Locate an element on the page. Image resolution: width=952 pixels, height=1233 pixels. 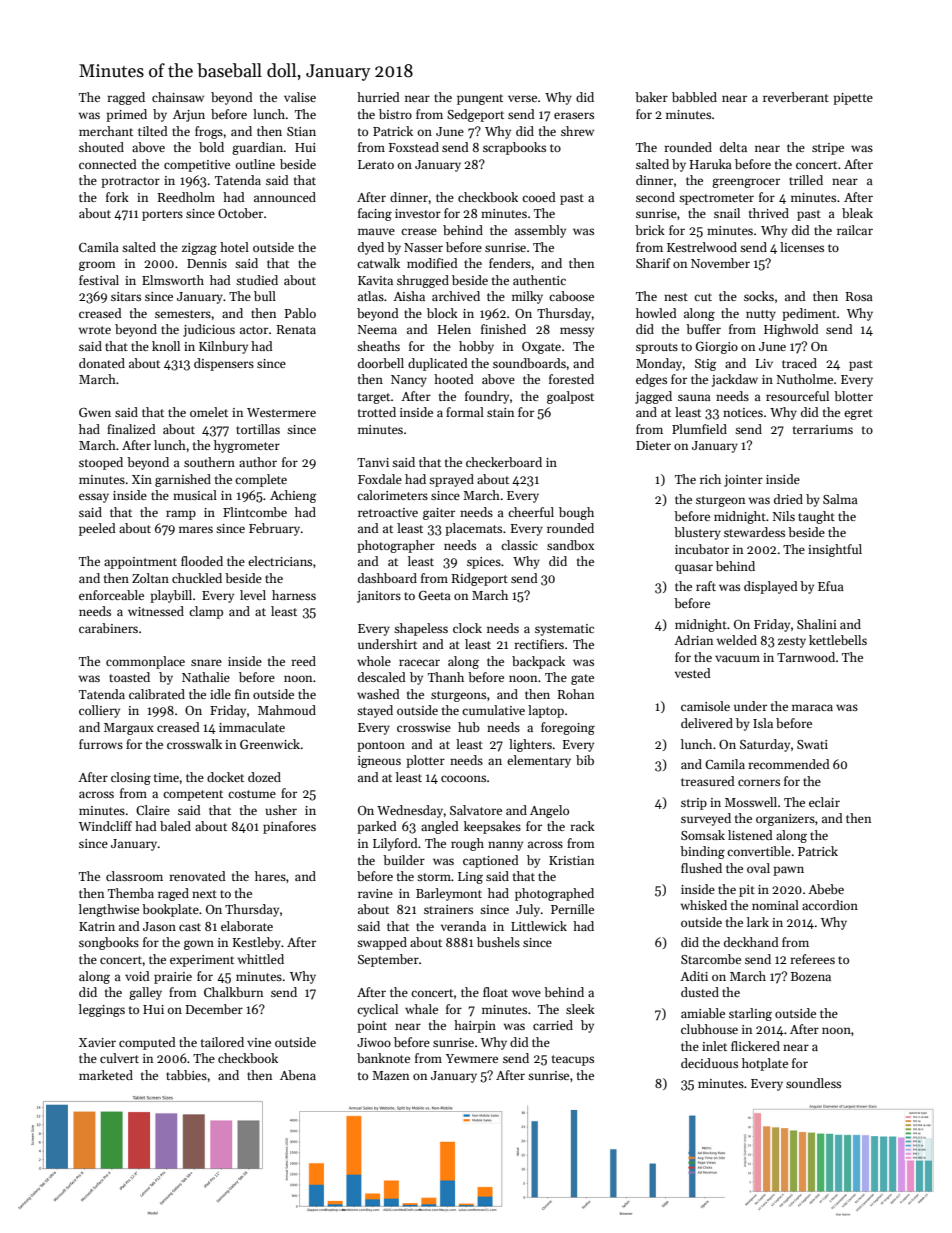
Jason is located at coordinates (159, 926).
